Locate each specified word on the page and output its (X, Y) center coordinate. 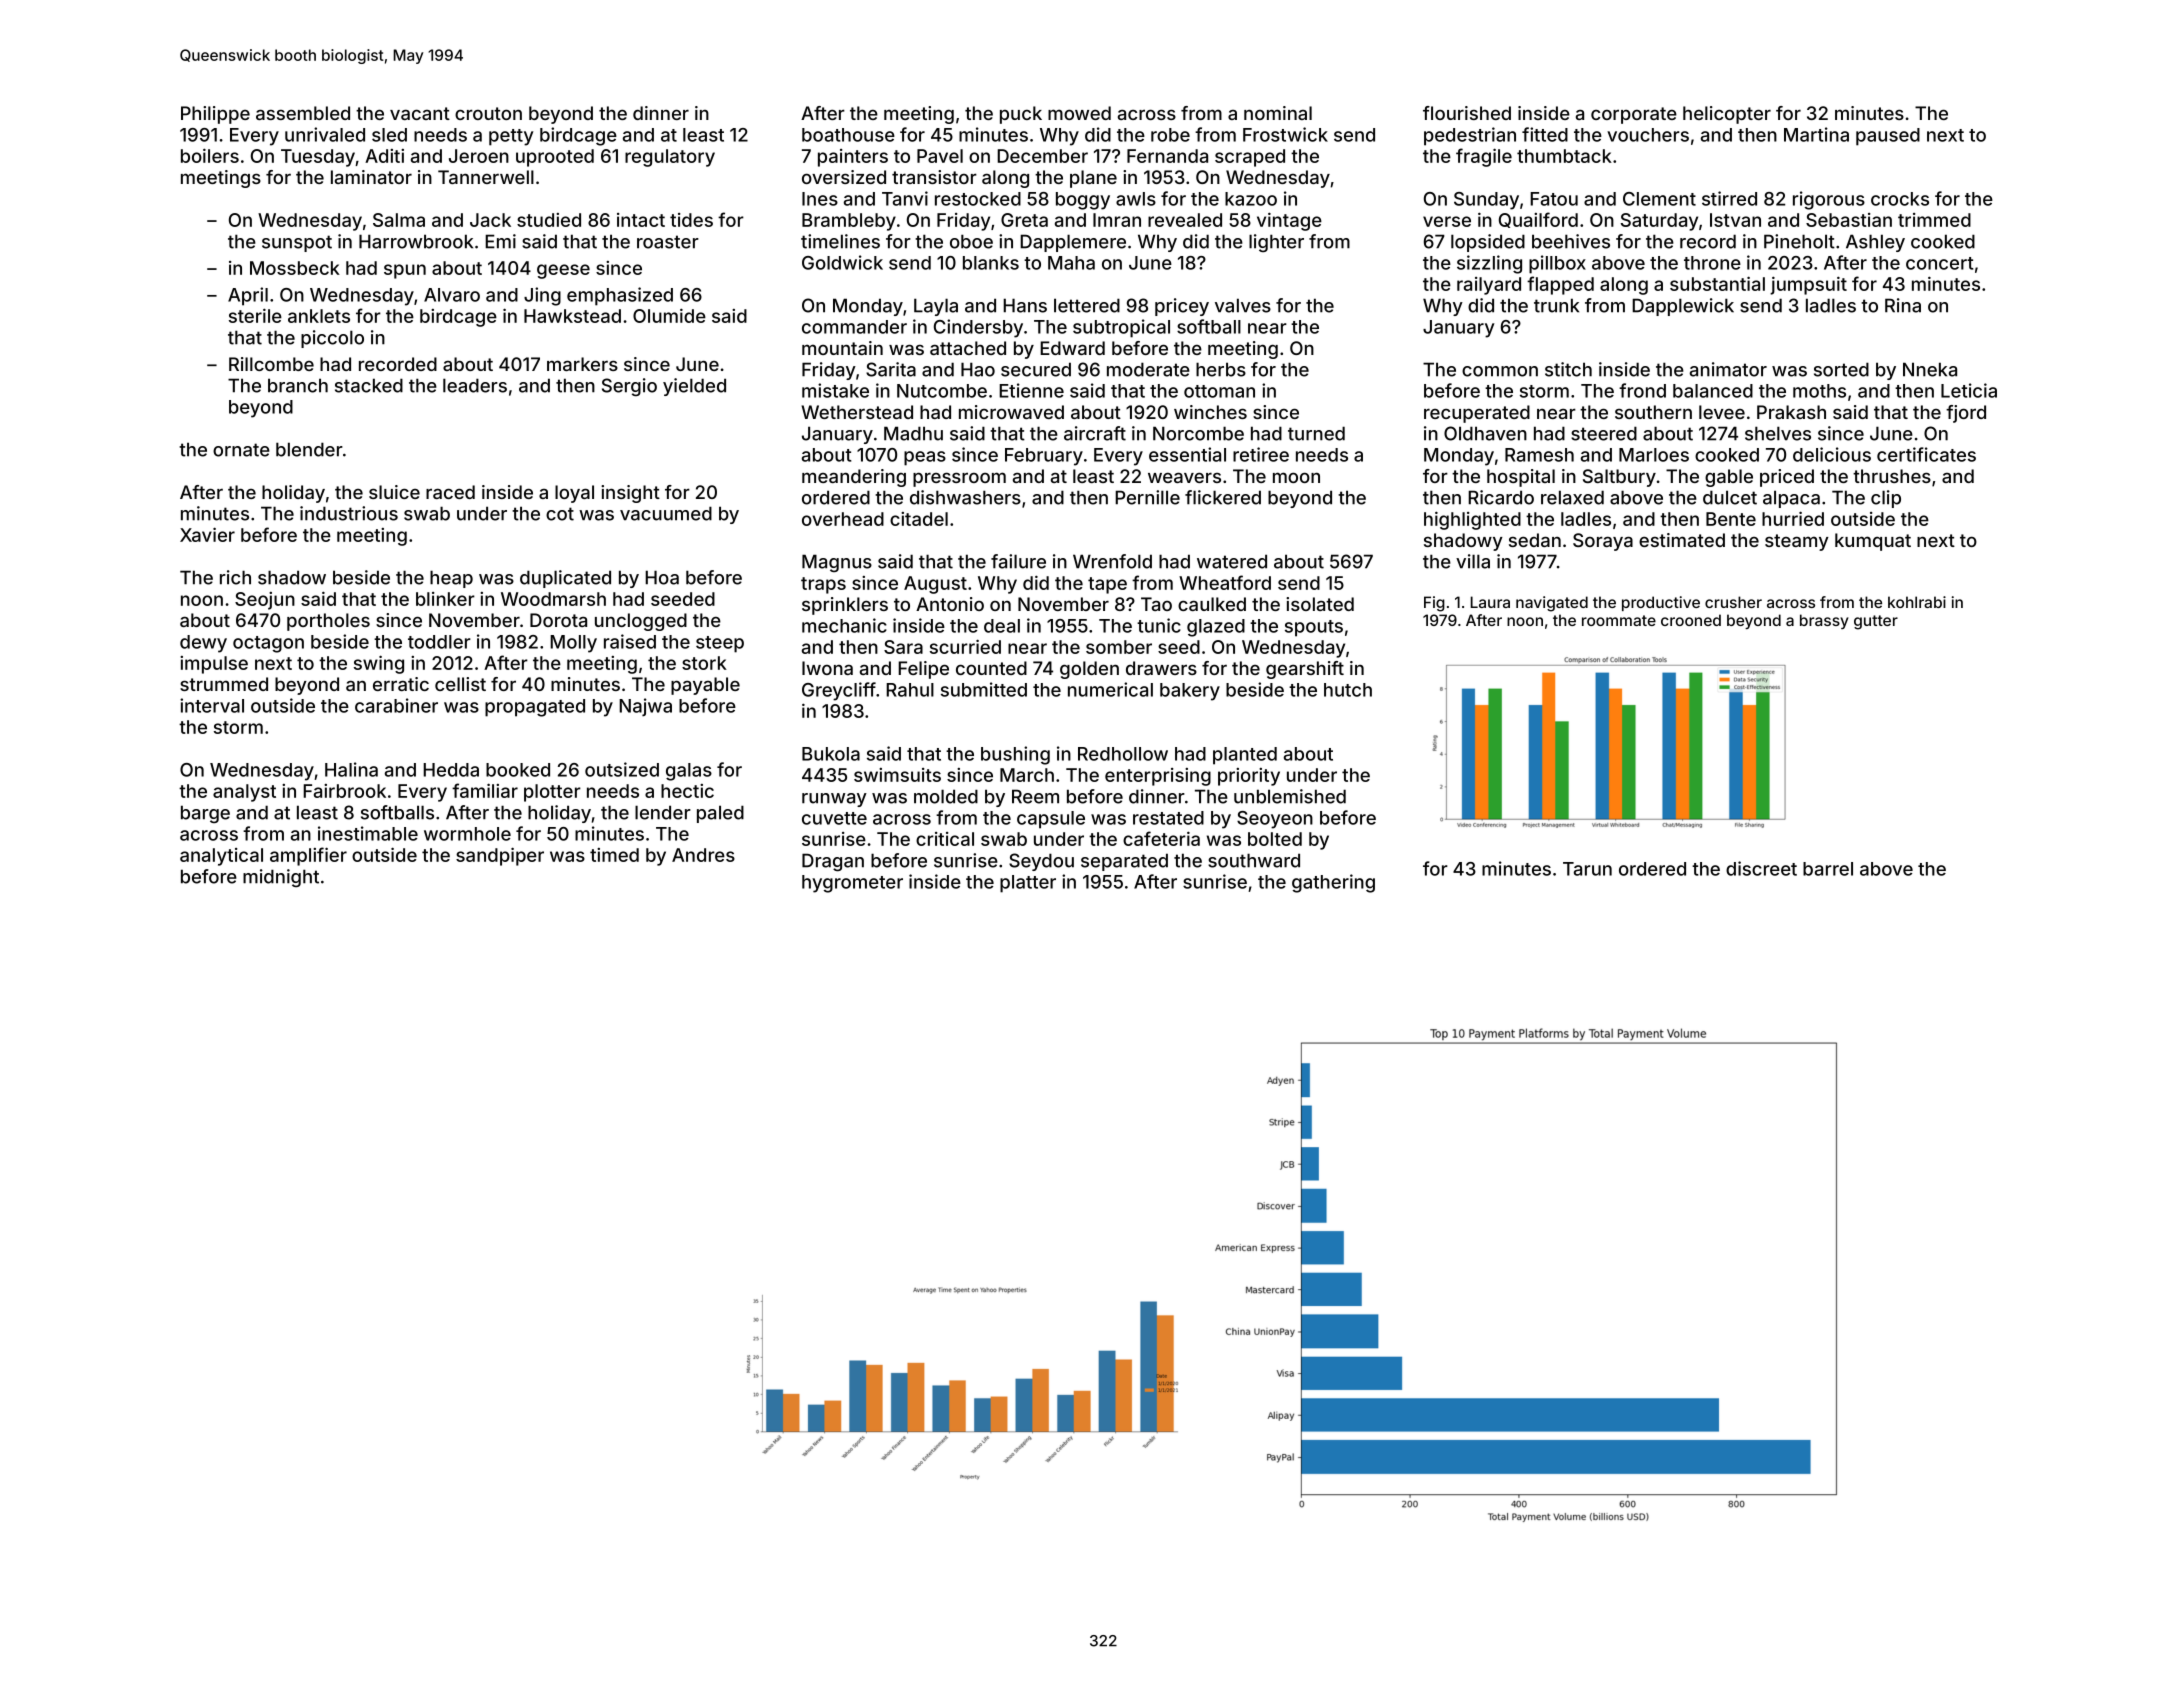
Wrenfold (1112, 561)
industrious (349, 513)
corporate (1634, 115)
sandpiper (500, 856)
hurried (1793, 518)
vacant (420, 113)
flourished (1467, 113)
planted (1245, 756)
